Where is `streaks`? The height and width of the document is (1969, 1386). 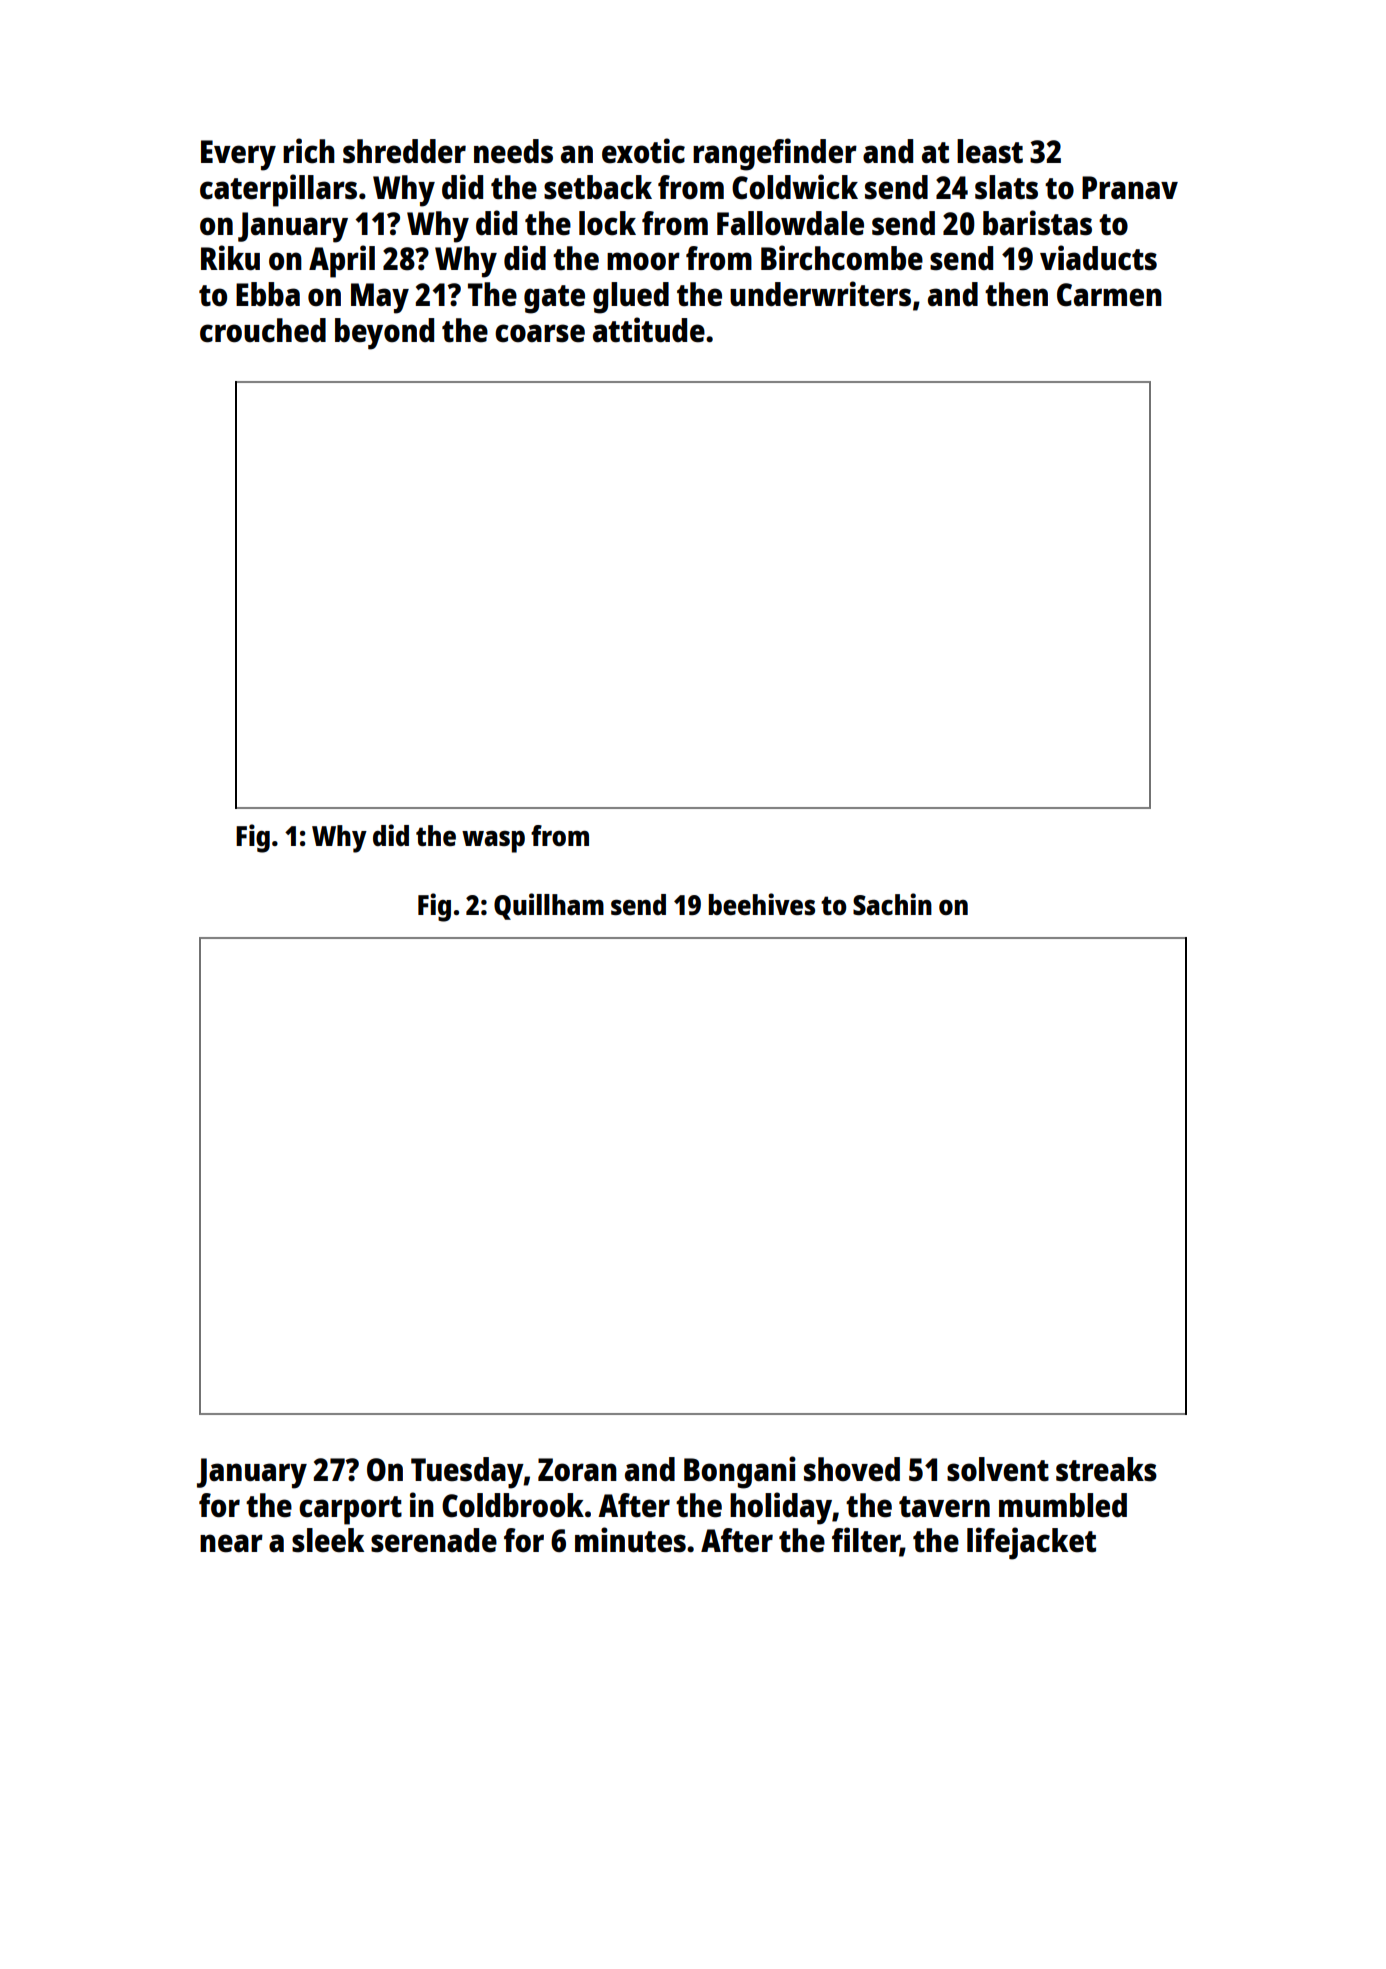 streaks is located at coordinates (1106, 1469).
